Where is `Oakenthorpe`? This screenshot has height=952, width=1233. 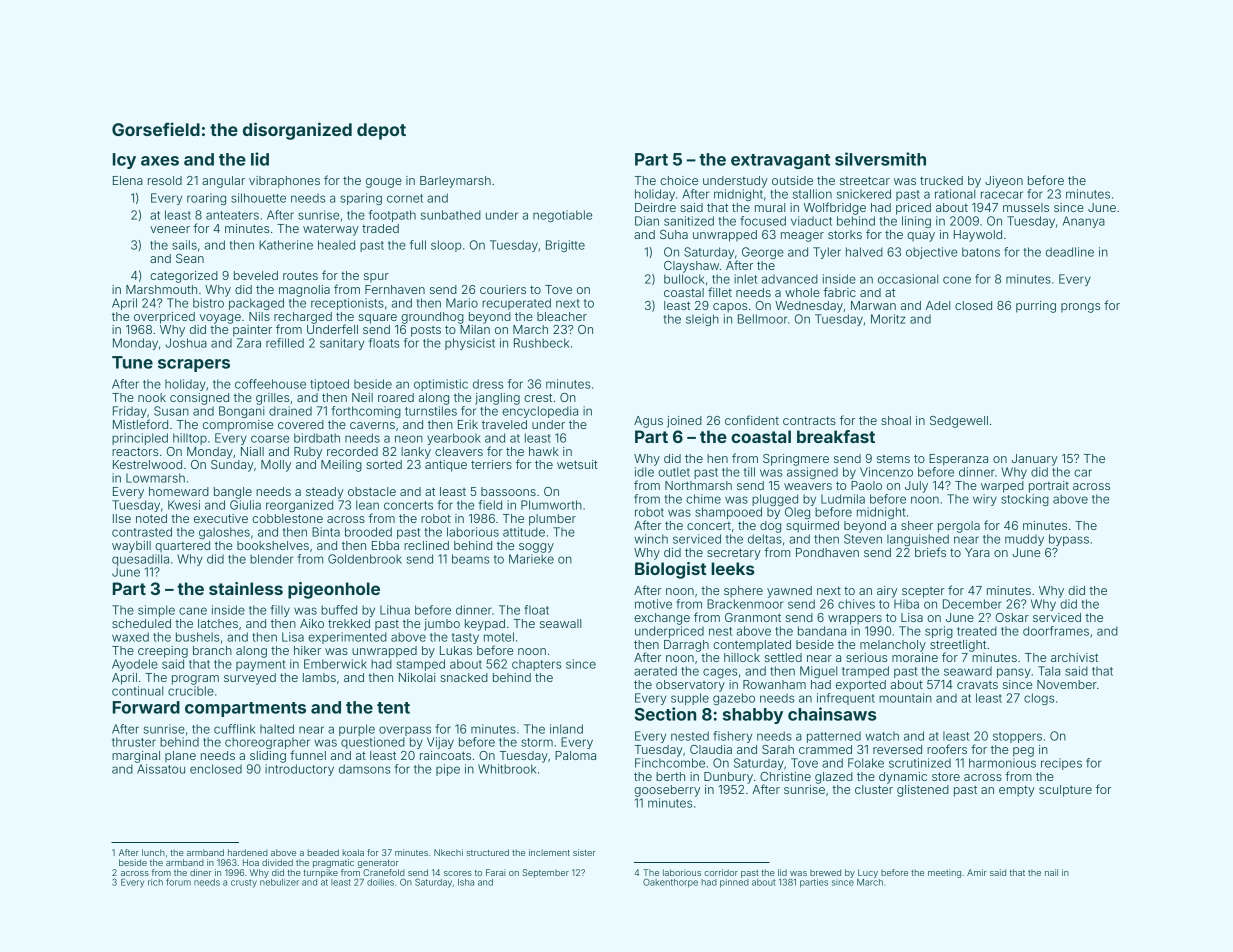
Oakenthorpe is located at coordinates (670, 882).
